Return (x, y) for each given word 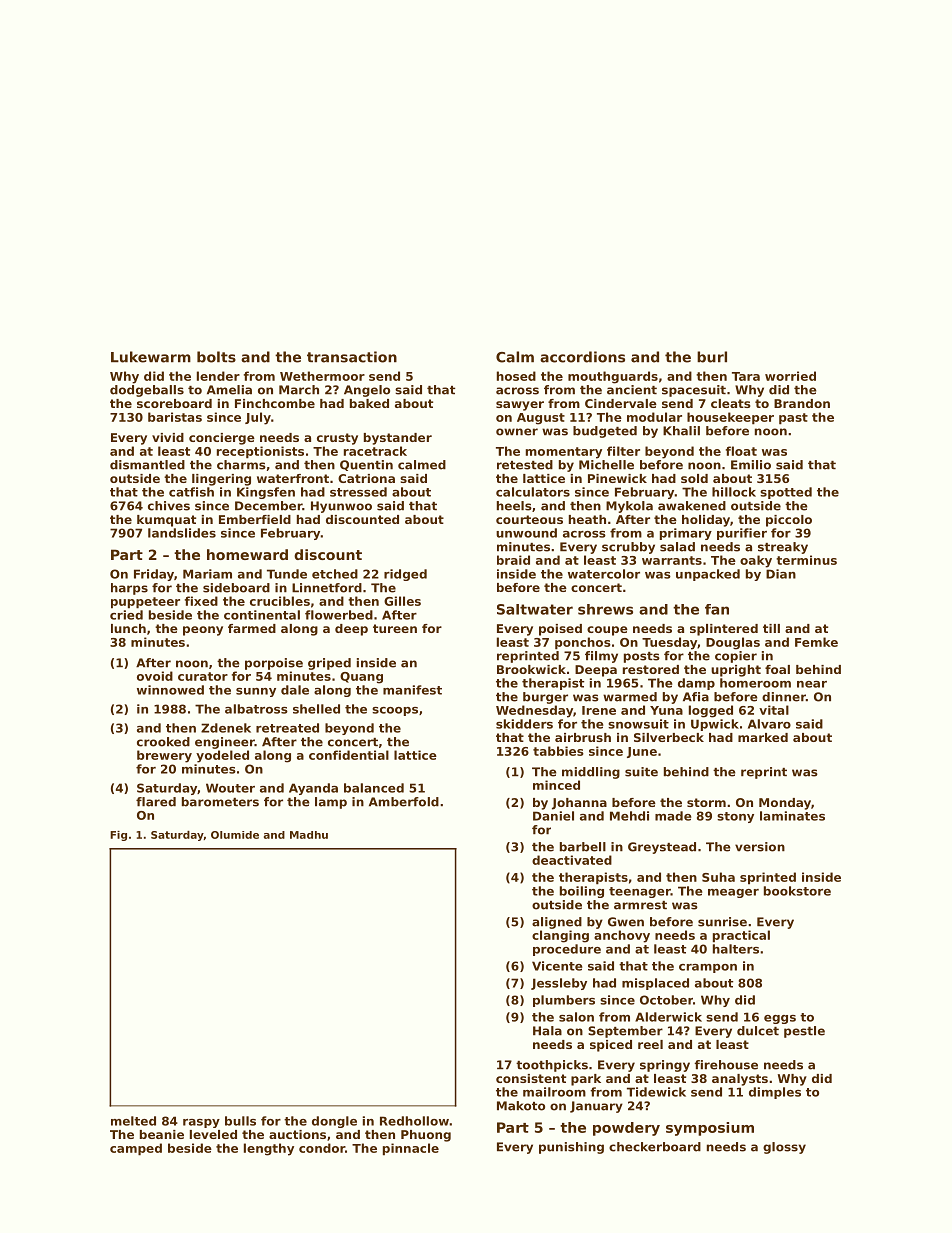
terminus (806, 560)
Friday (154, 575)
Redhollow (414, 1121)
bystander (398, 439)
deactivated (572, 860)
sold (694, 478)
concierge (222, 439)
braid (513, 560)
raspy (201, 1123)
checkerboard (655, 1147)
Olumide (235, 835)
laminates (792, 816)
